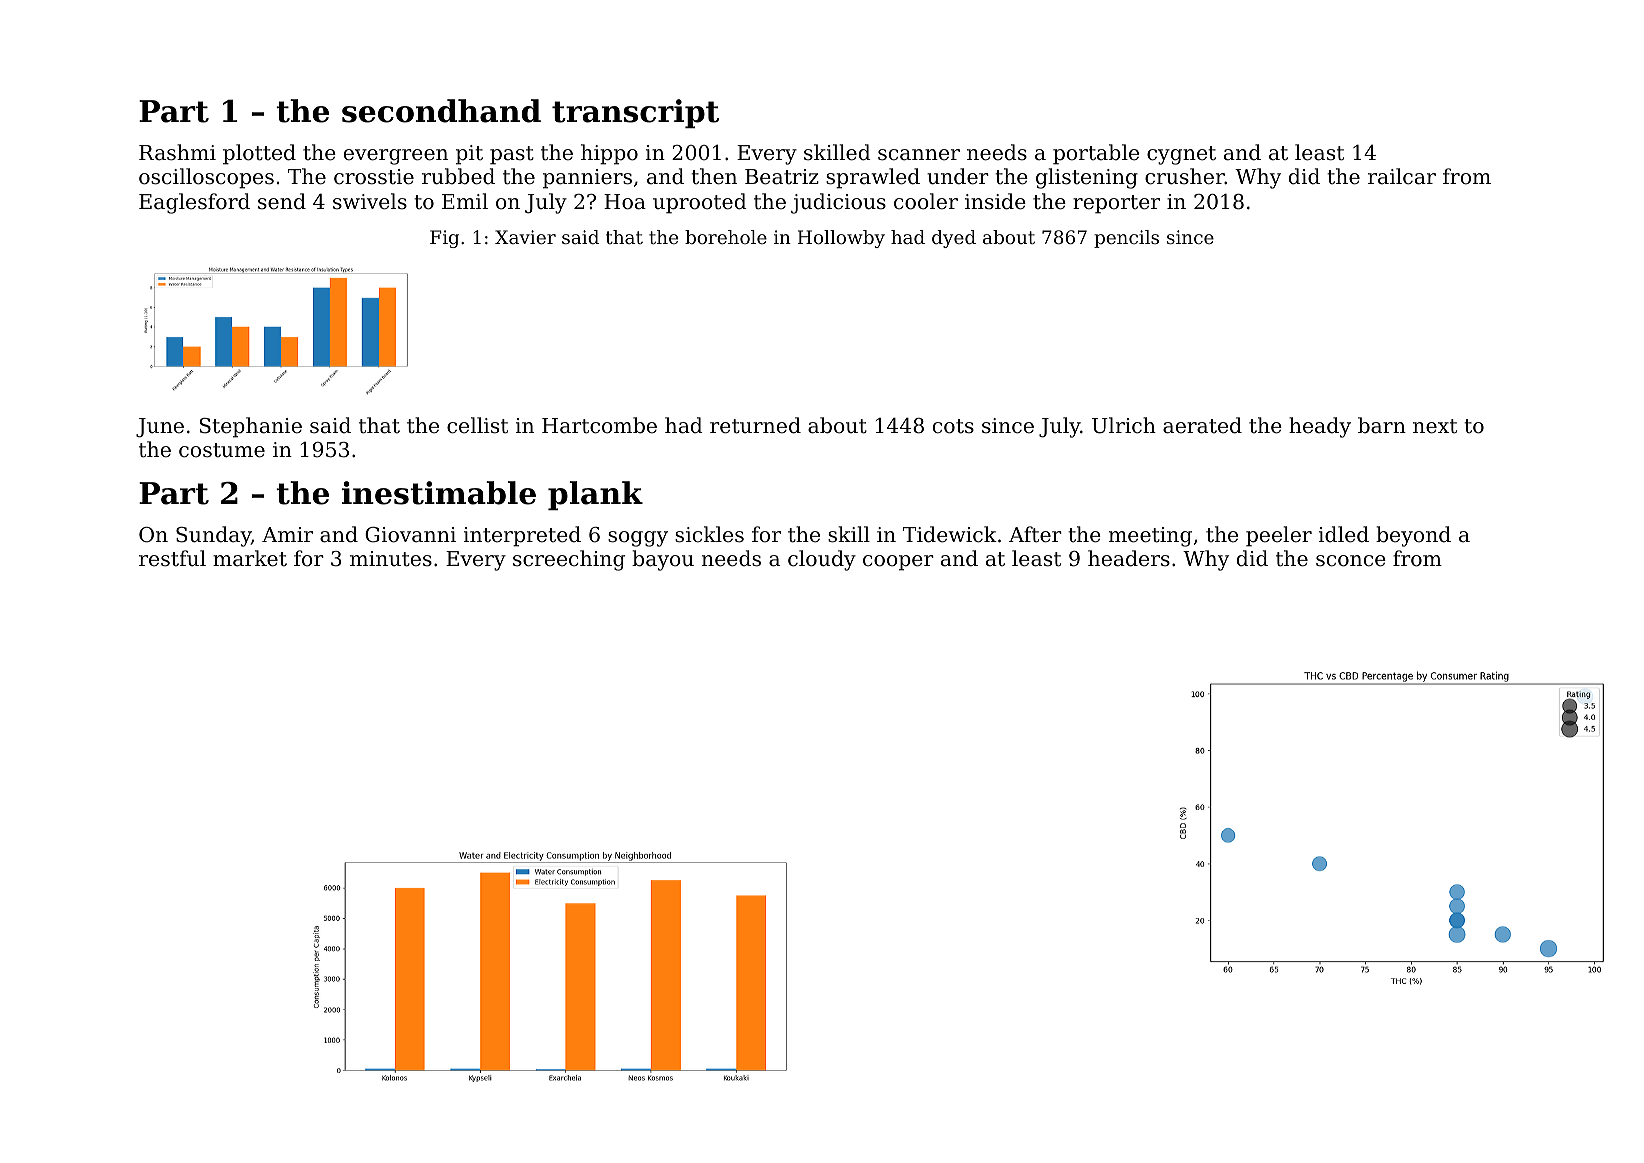 The image size is (1644, 1163). Describe the element at coordinates (1435, 426) in the document. I see `next` at that location.
